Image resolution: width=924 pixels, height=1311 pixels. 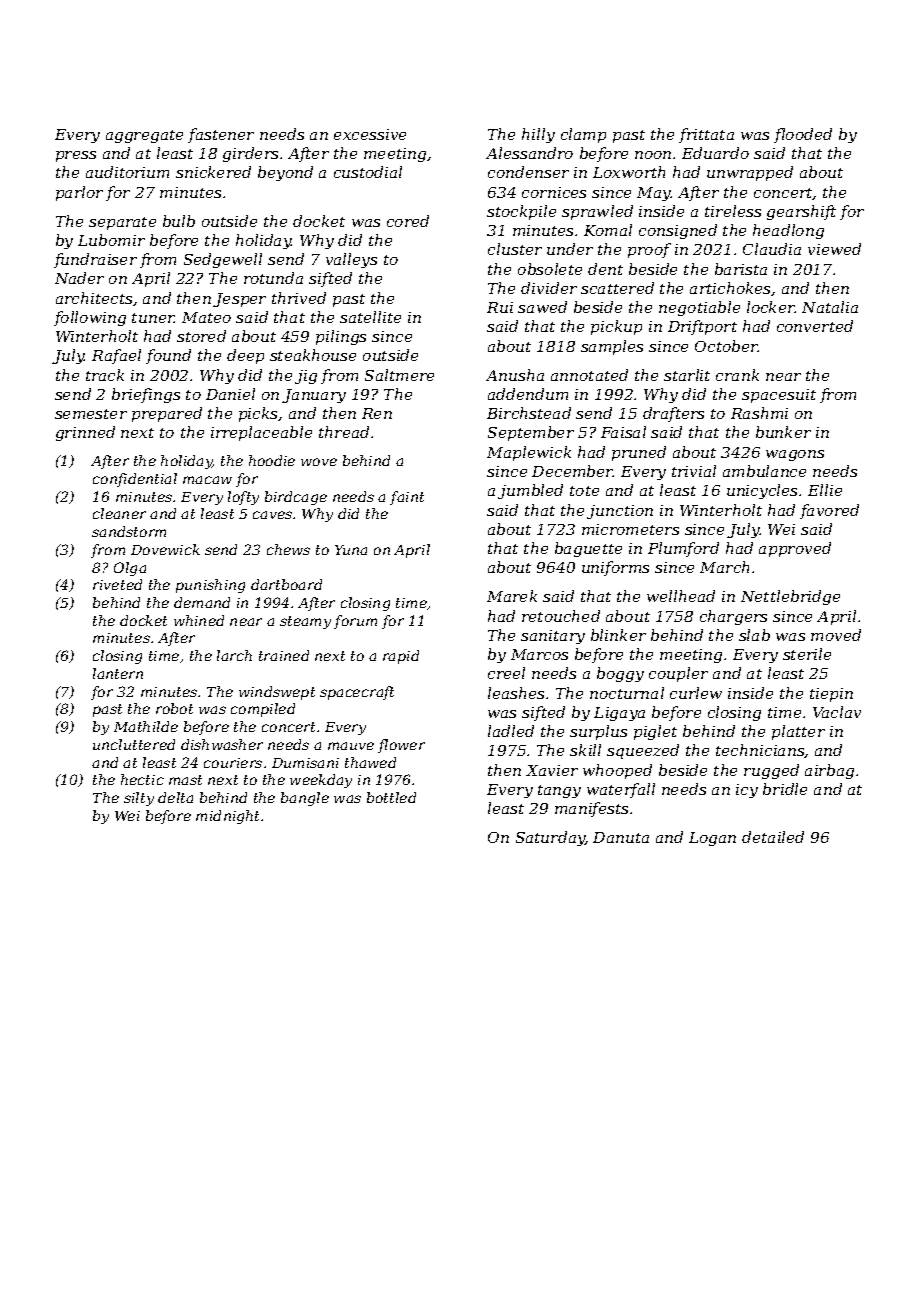 What do you see at coordinates (370, 134) in the document?
I see `excessive` at bounding box center [370, 134].
